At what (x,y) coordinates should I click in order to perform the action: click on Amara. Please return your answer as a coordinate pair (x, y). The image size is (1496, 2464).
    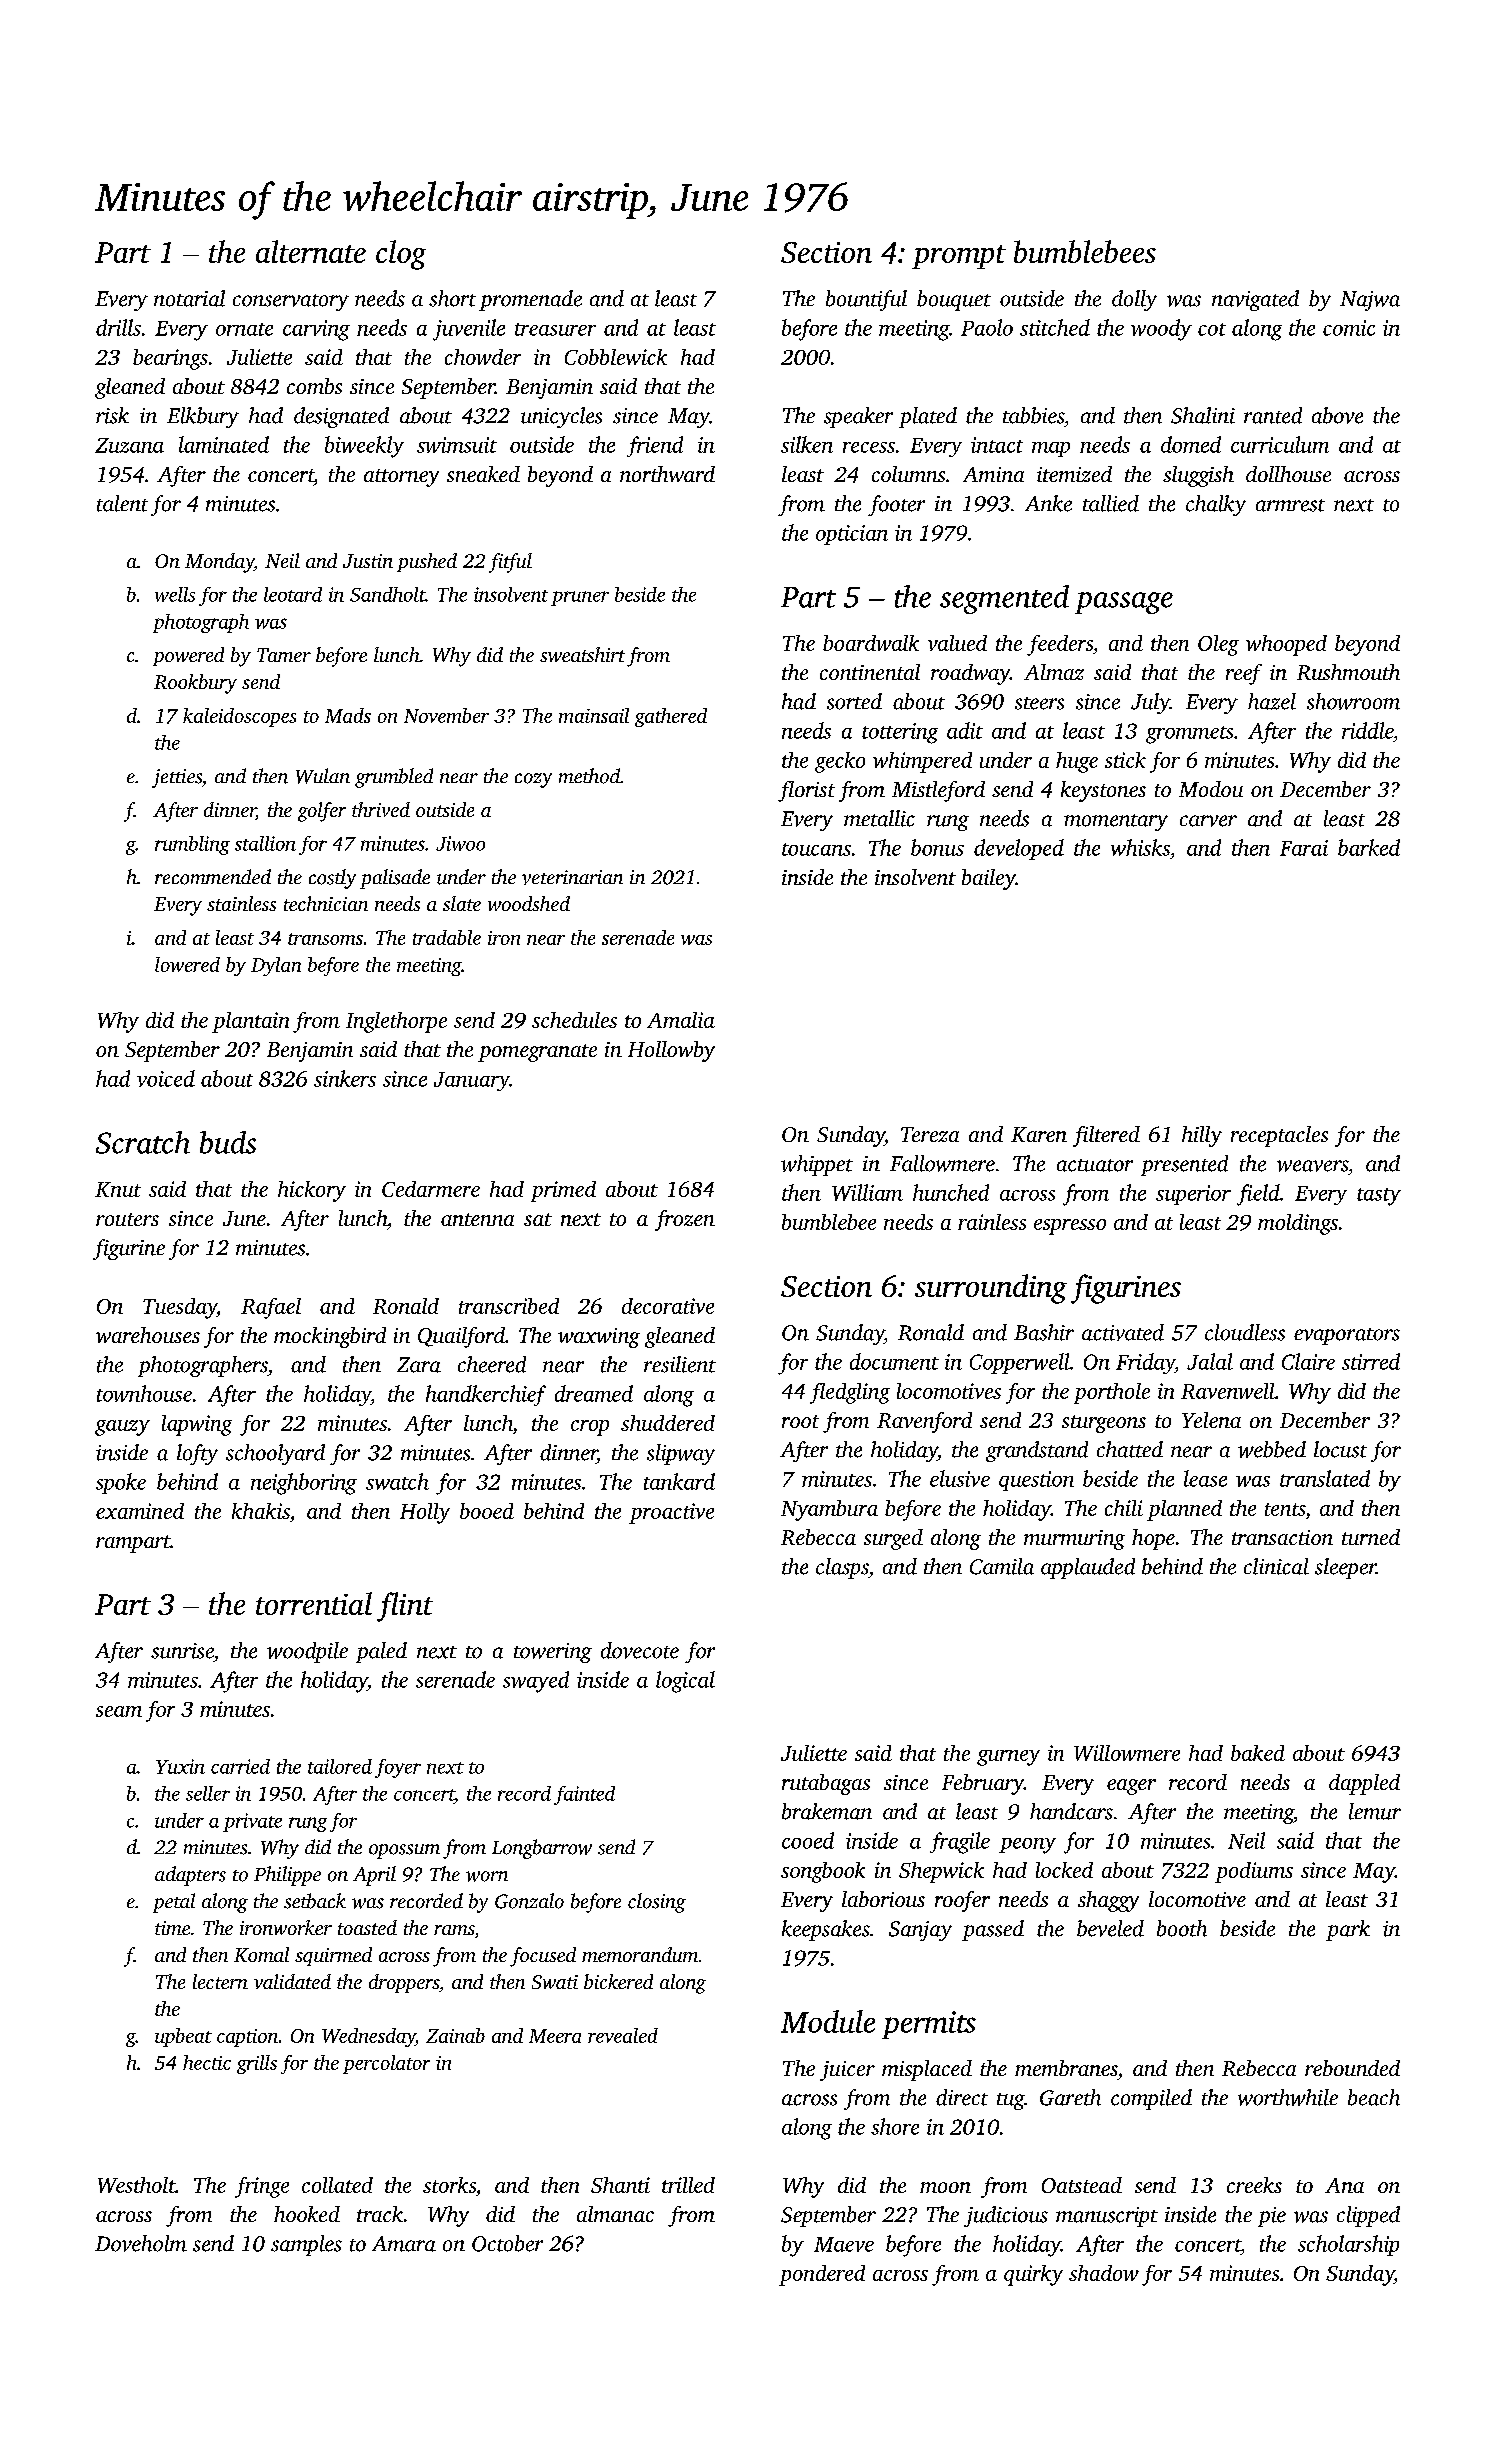
    Looking at the image, I should click on (404, 2244).
